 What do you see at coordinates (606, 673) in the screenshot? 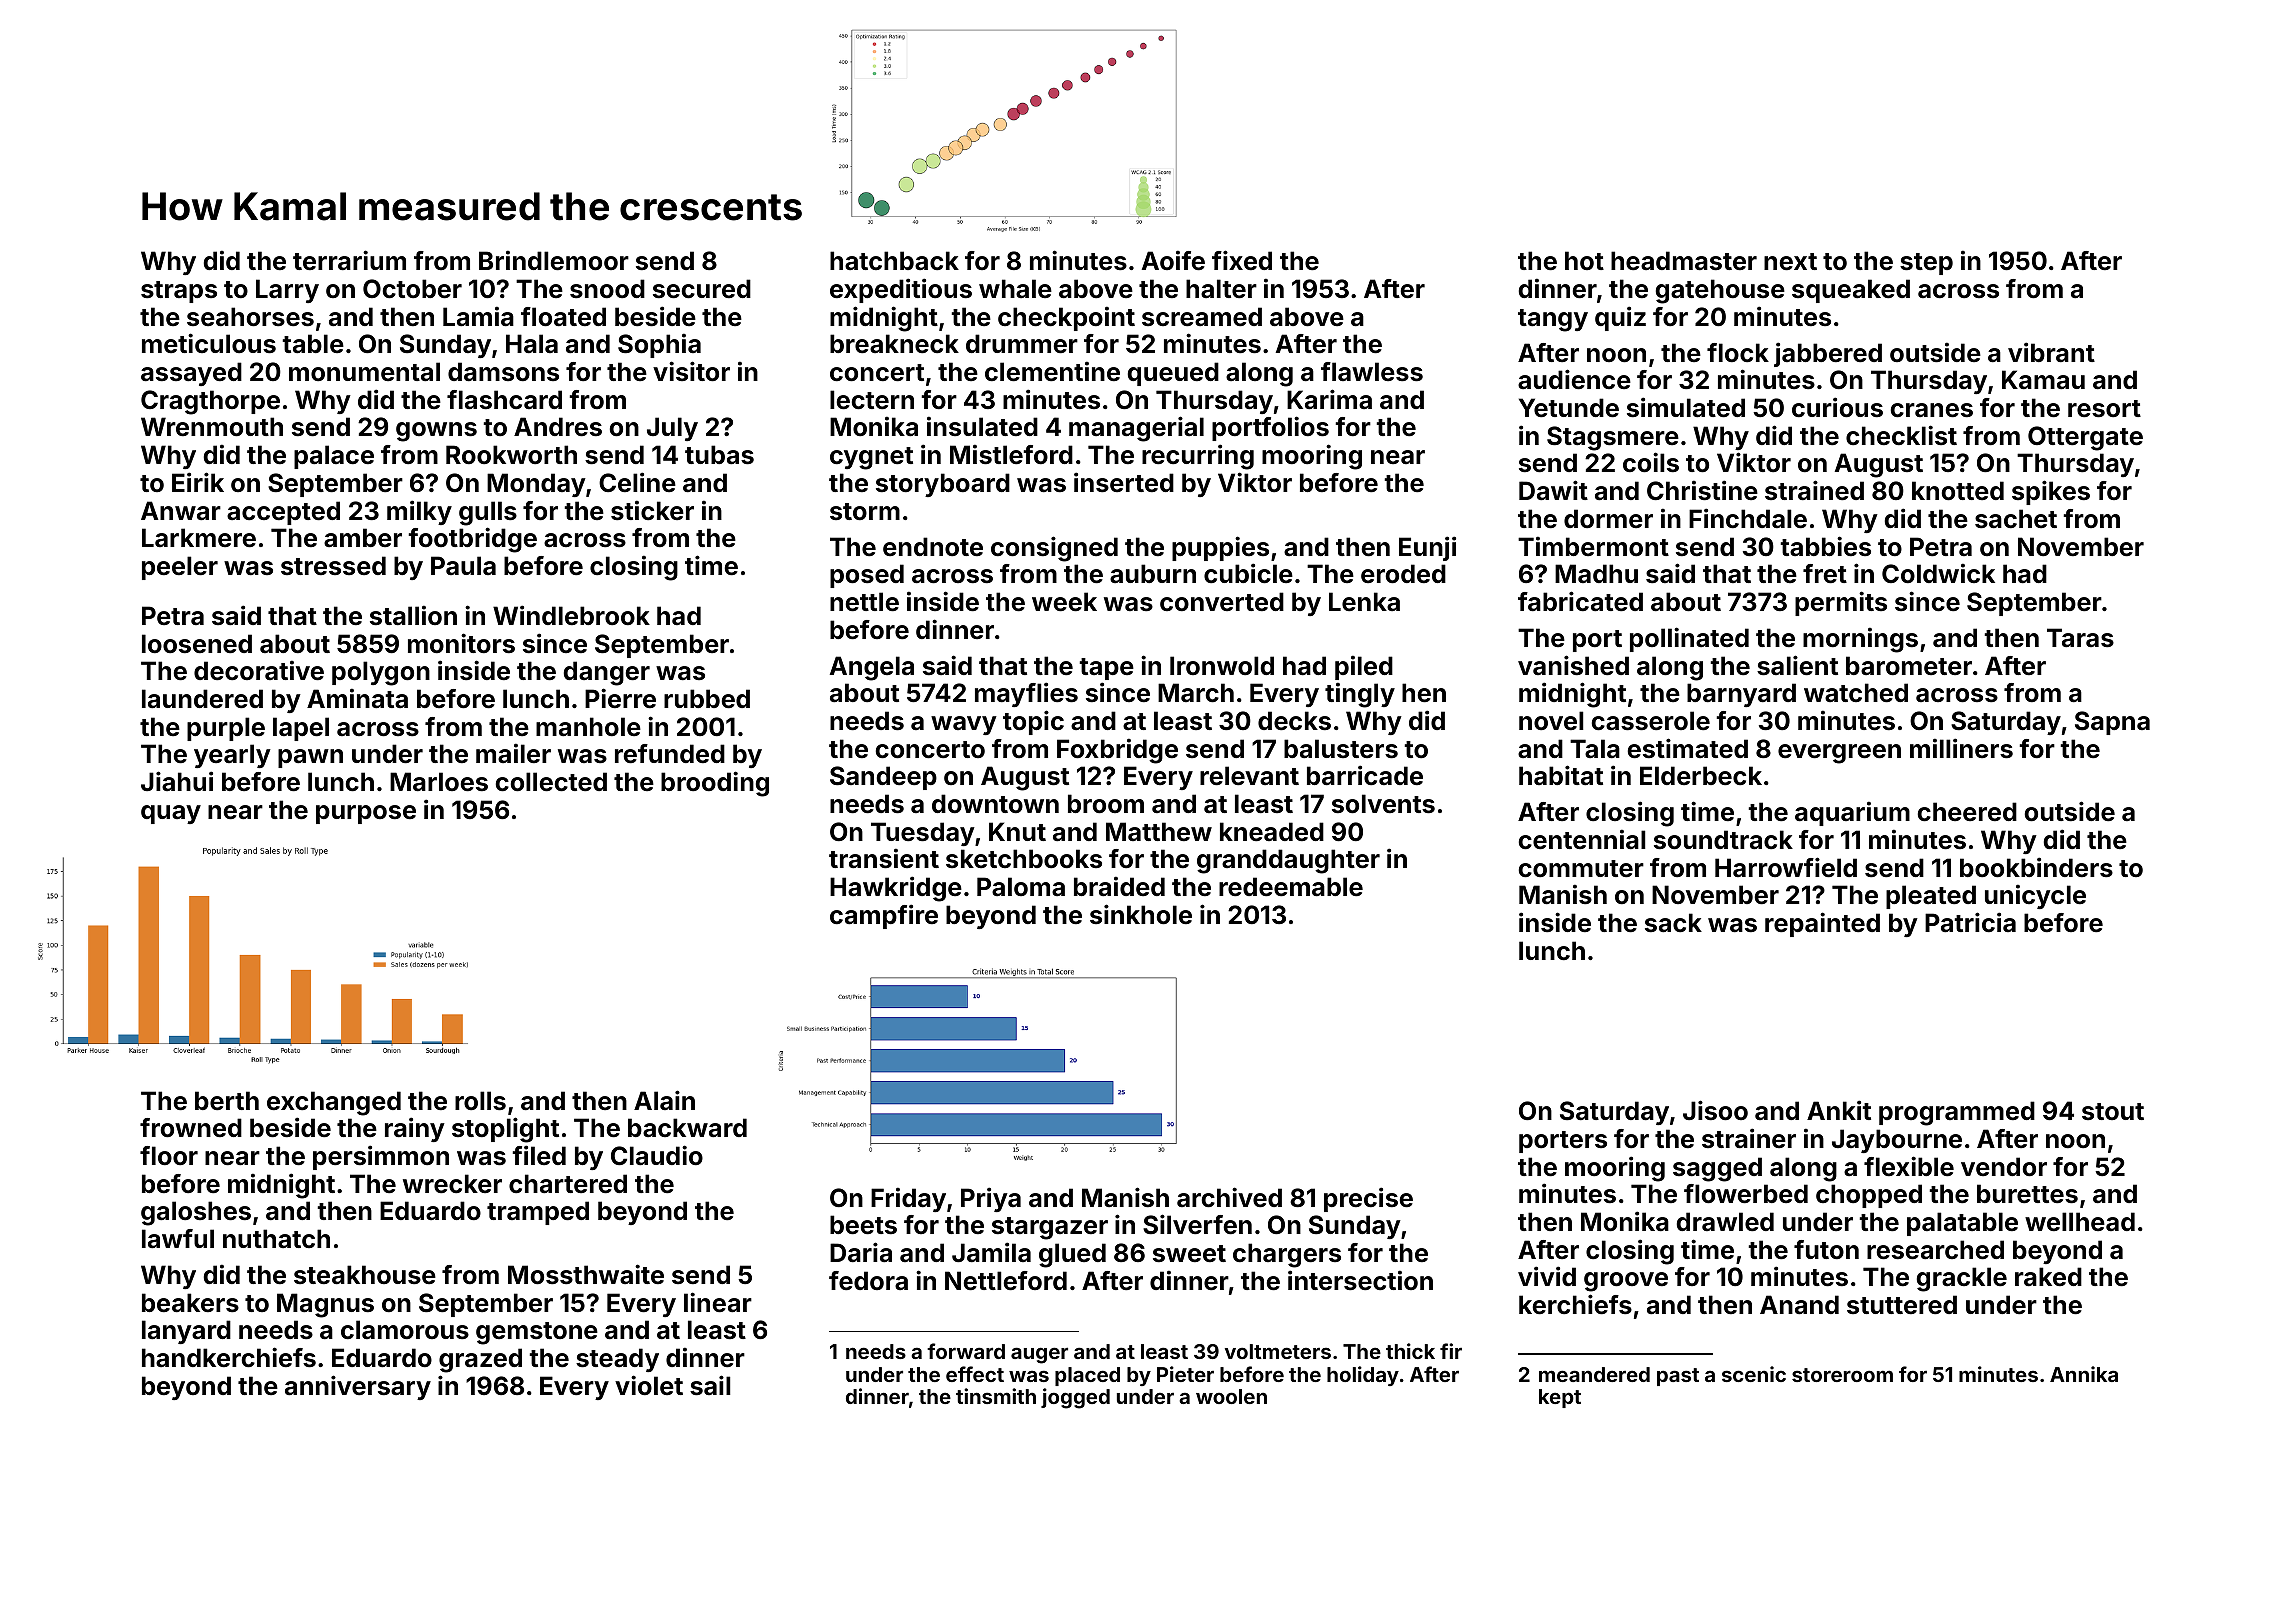
I see `danger` at bounding box center [606, 673].
